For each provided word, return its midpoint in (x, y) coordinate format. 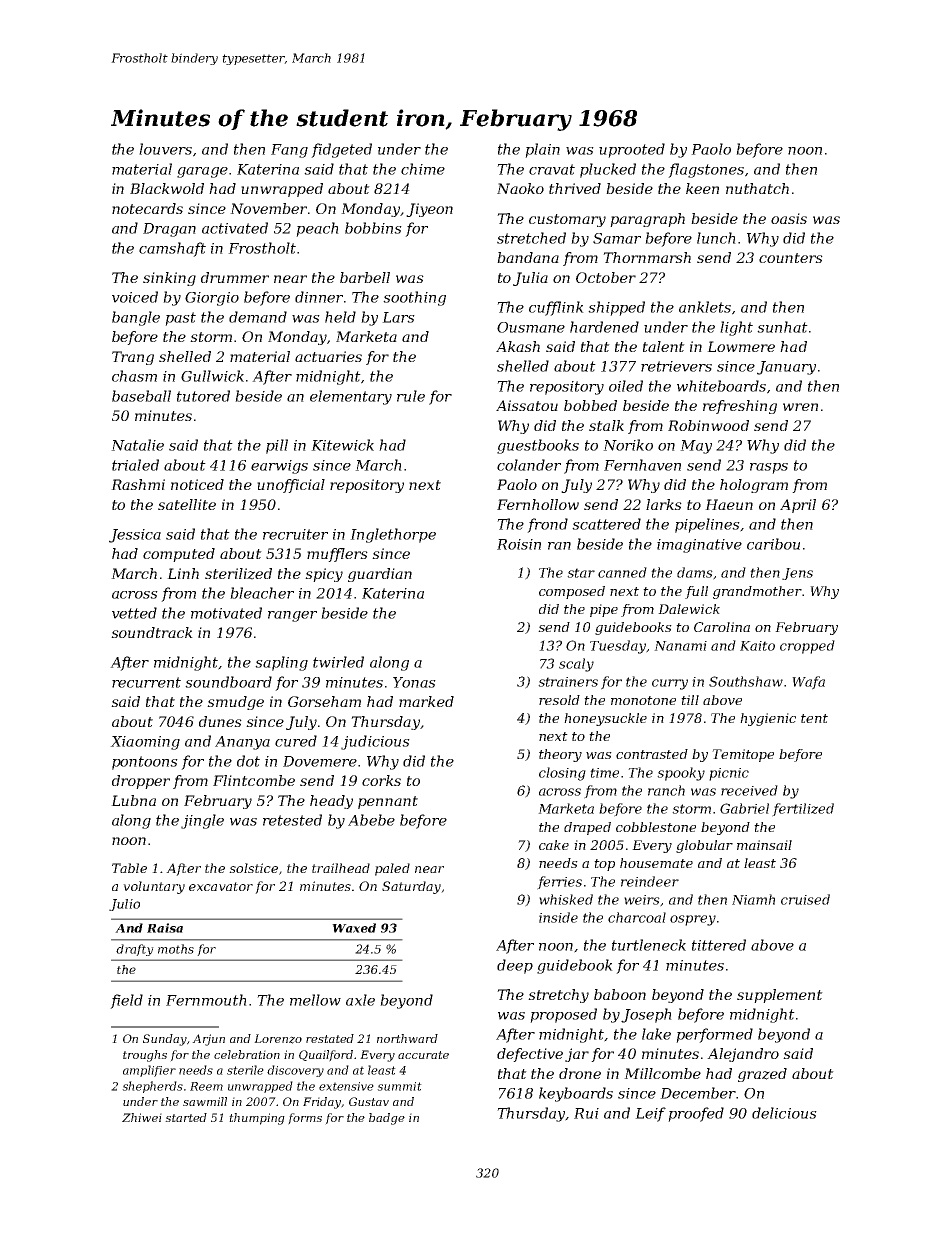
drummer (235, 277)
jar (577, 1055)
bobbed (590, 405)
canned (622, 572)
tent (814, 718)
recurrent (146, 682)
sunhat (782, 327)
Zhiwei (142, 1117)
